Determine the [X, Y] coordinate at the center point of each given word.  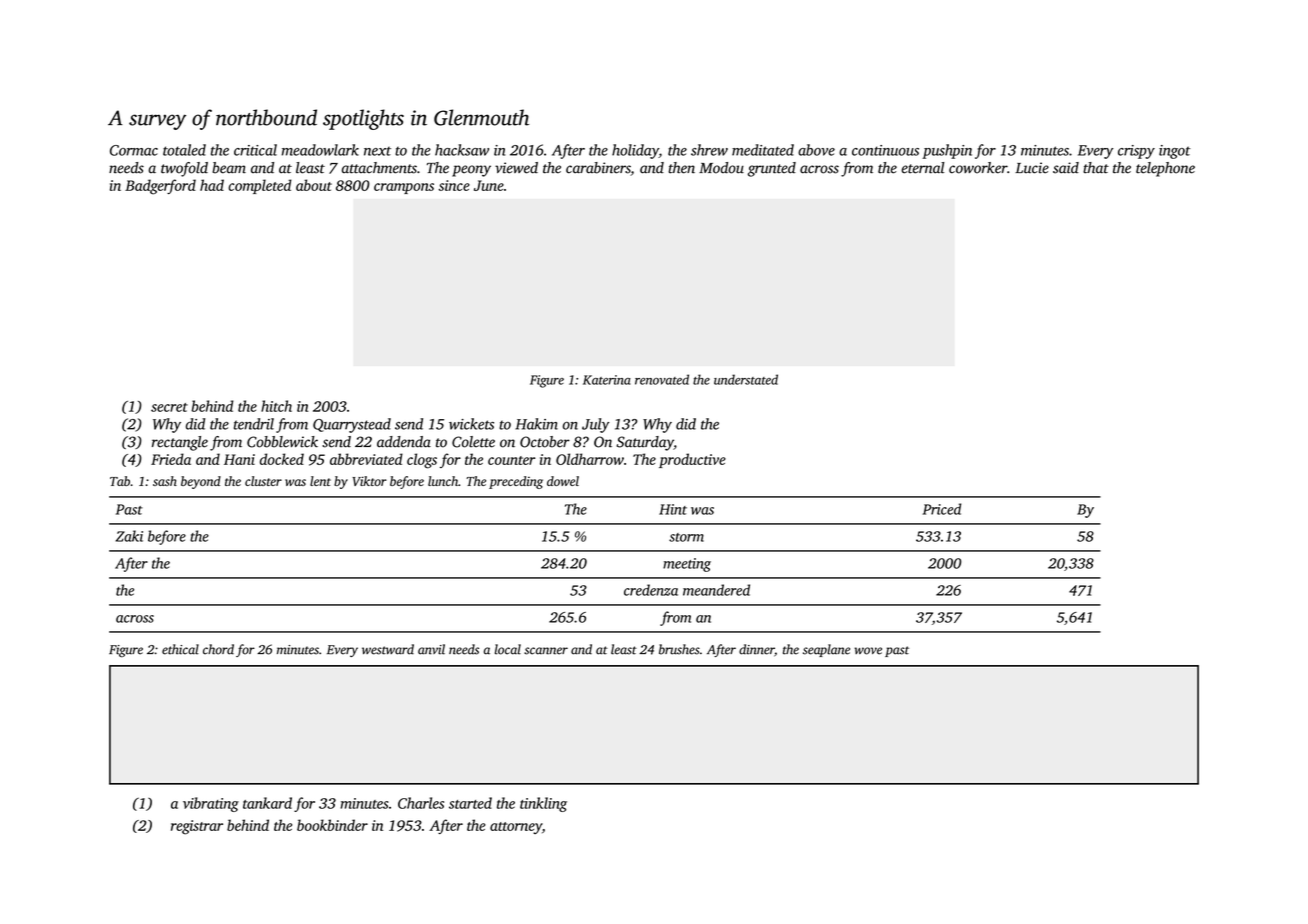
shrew [709, 150]
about [314, 185]
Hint [673, 509]
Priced [942, 509]
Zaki [129, 536]
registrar [197, 827]
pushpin [947, 151]
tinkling [543, 804]
